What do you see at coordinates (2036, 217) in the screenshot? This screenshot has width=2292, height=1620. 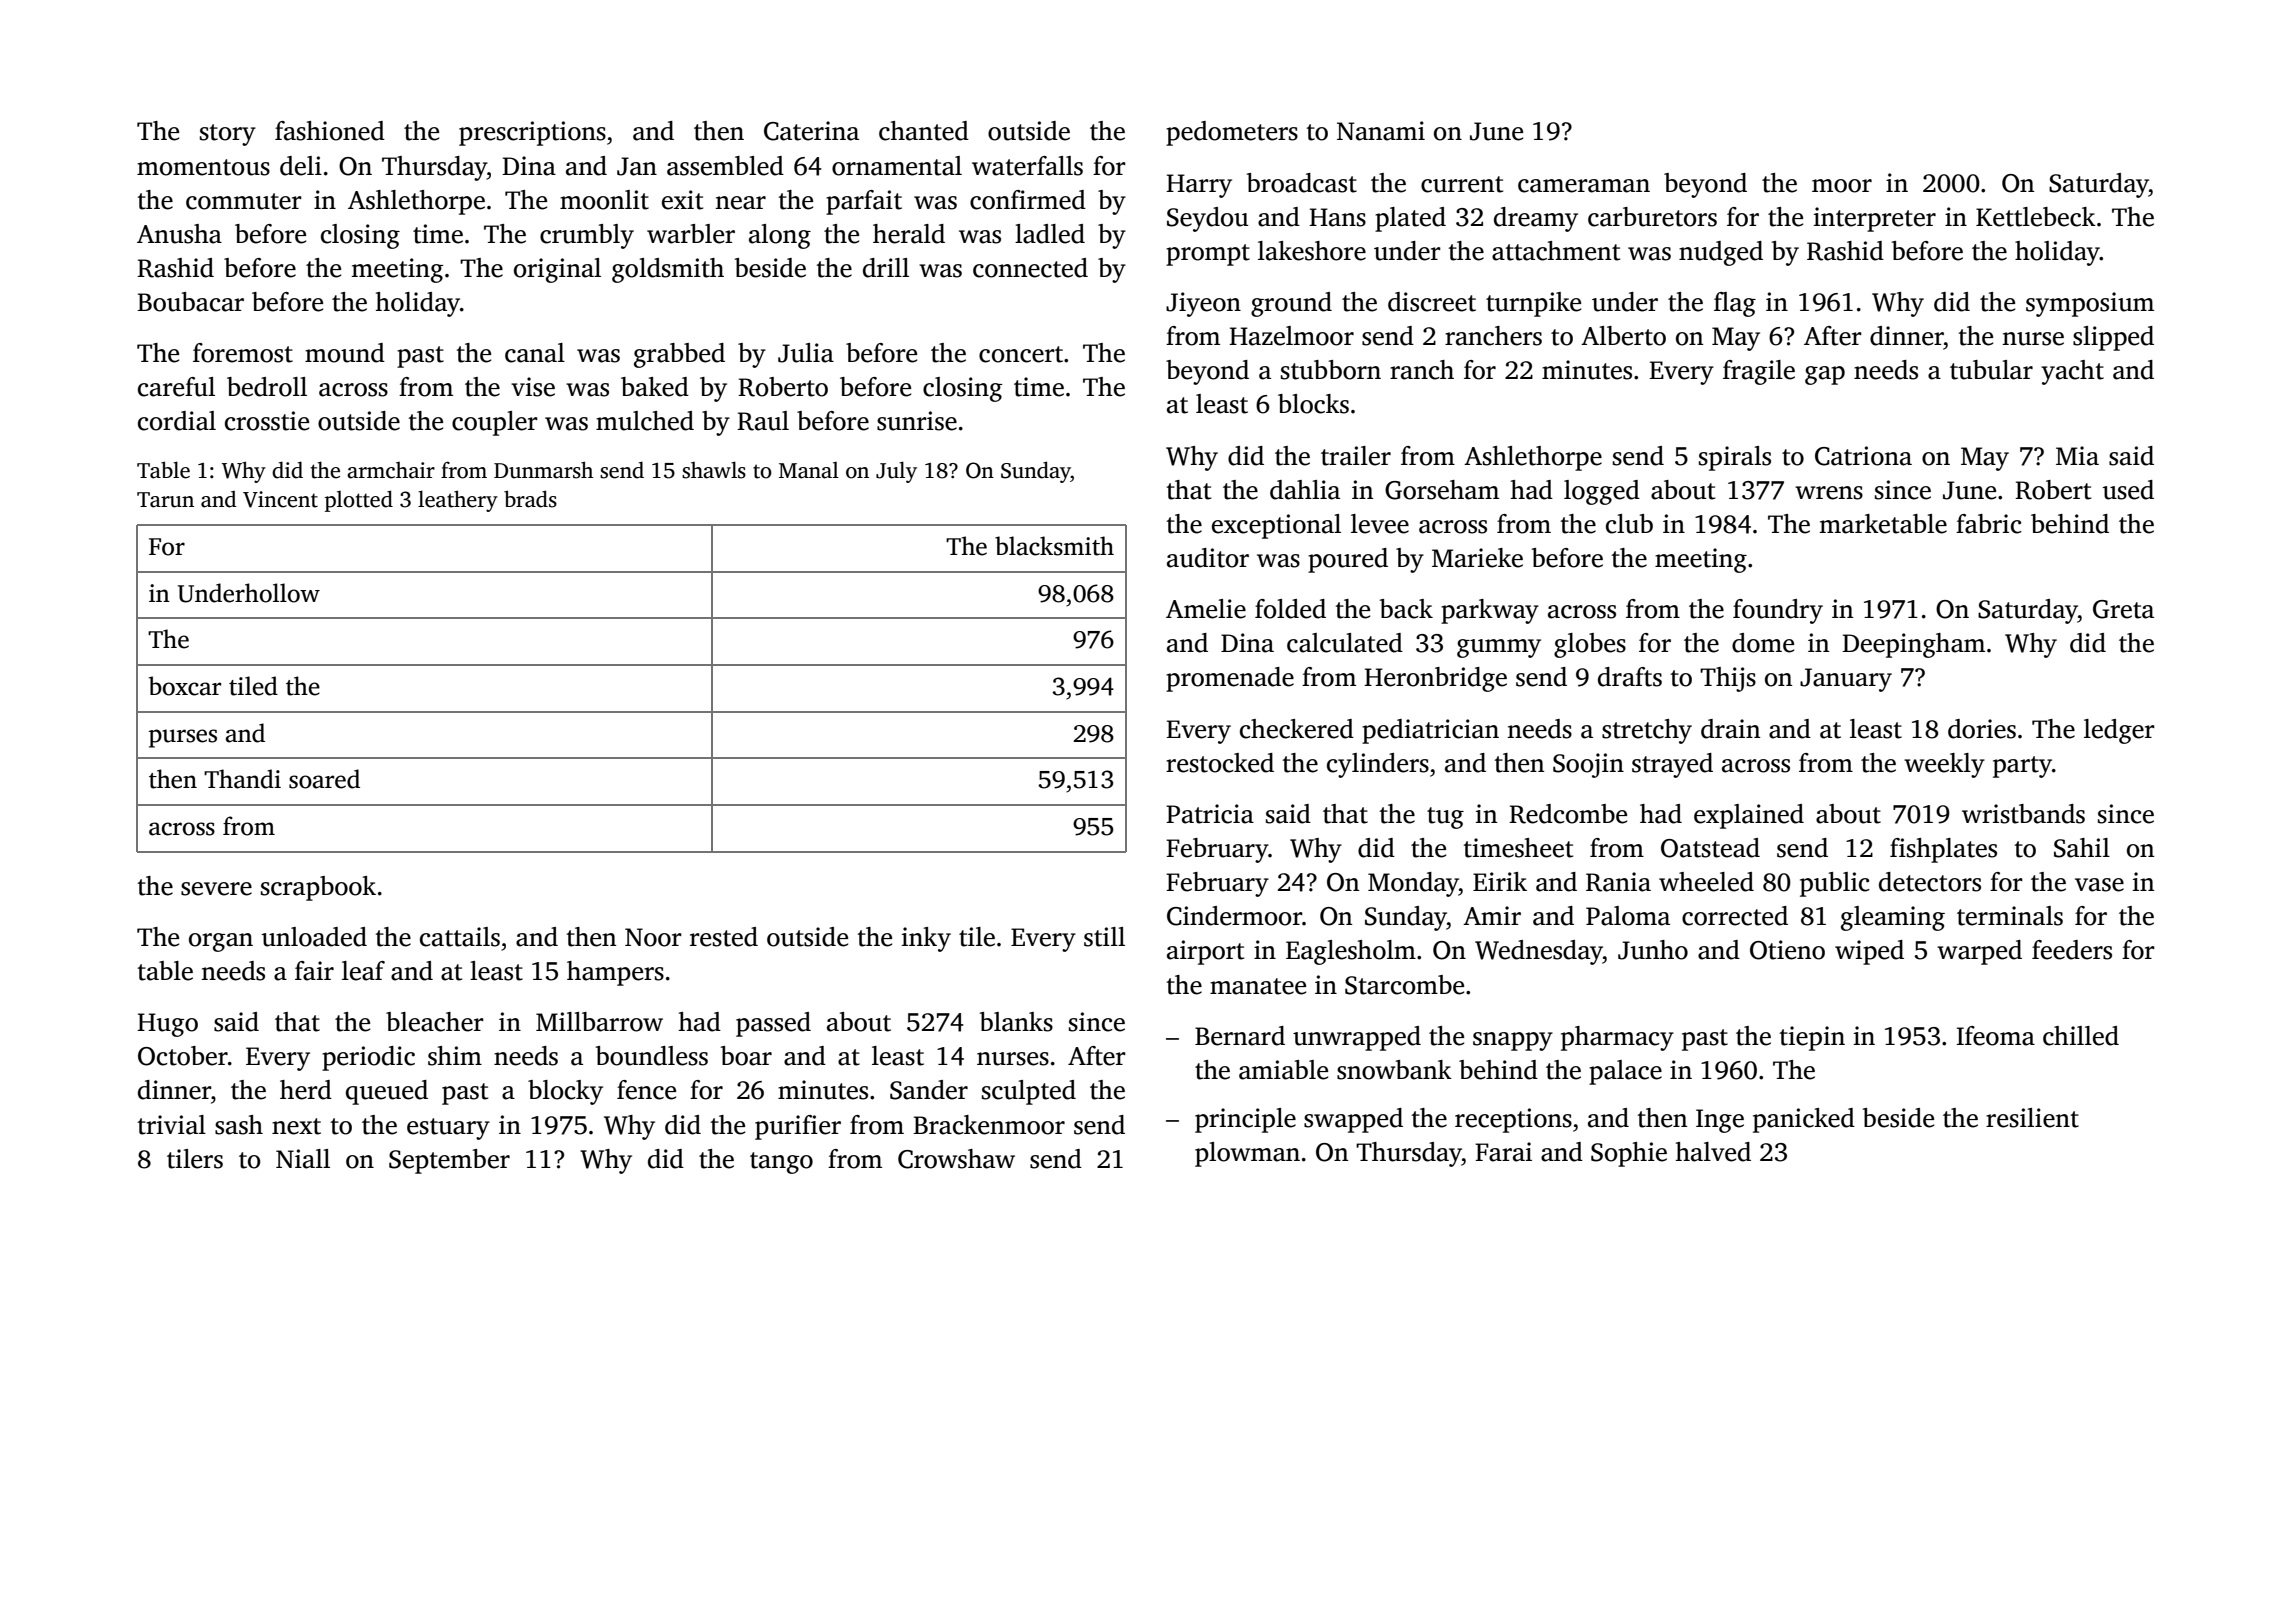 I see `Kettlebeck` at bounding box center [2036, 217].
